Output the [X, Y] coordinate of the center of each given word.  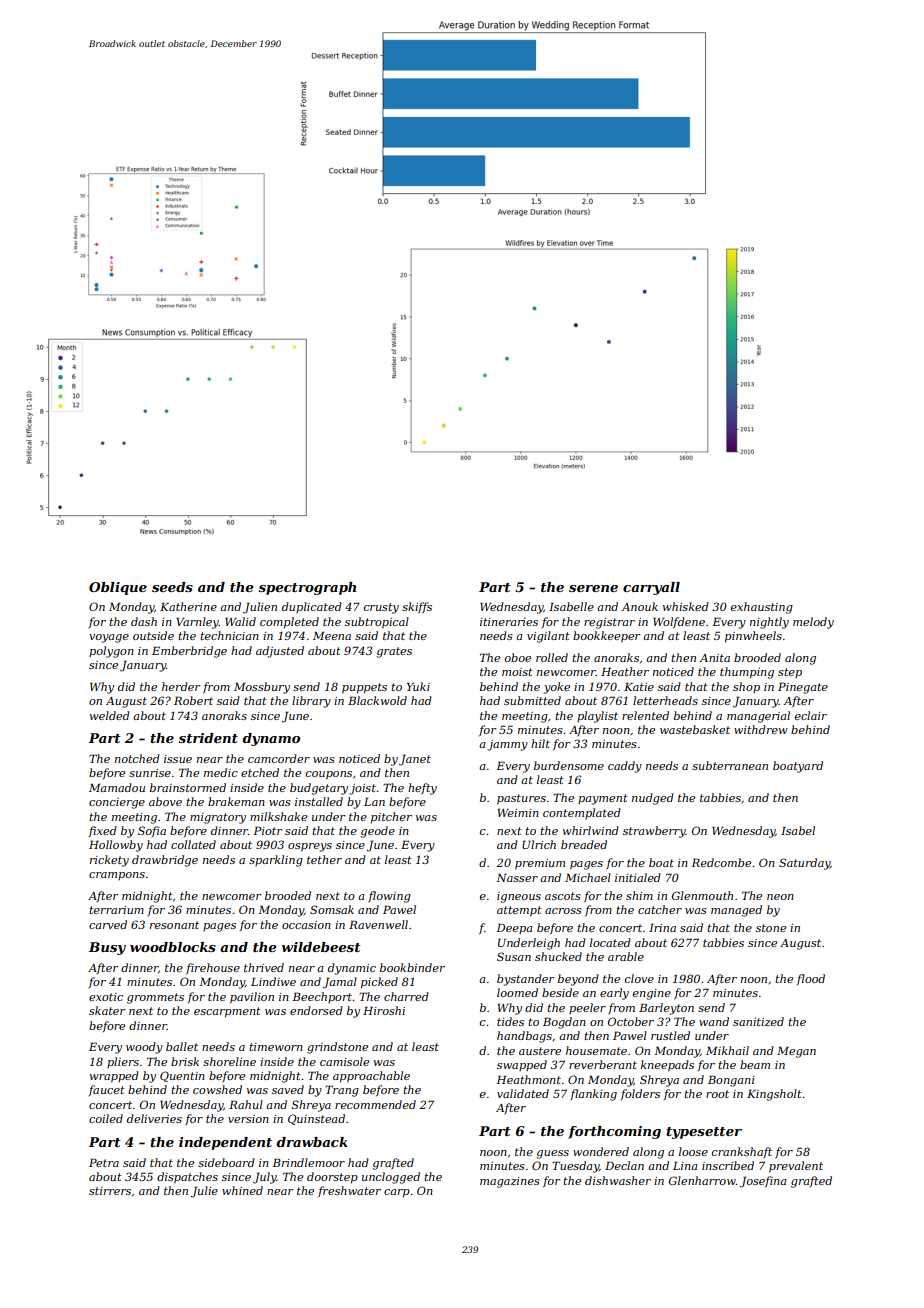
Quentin [182, 1076]
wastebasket [695, 729]
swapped [522, 1065]
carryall [651, 588]
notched [137, 758]
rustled [670, 1035]
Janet [415, 760]
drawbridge [165, 861]
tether [324, 859]
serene [593, 588]
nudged [653, 799]
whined [242, 1190]
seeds [172, 587]
